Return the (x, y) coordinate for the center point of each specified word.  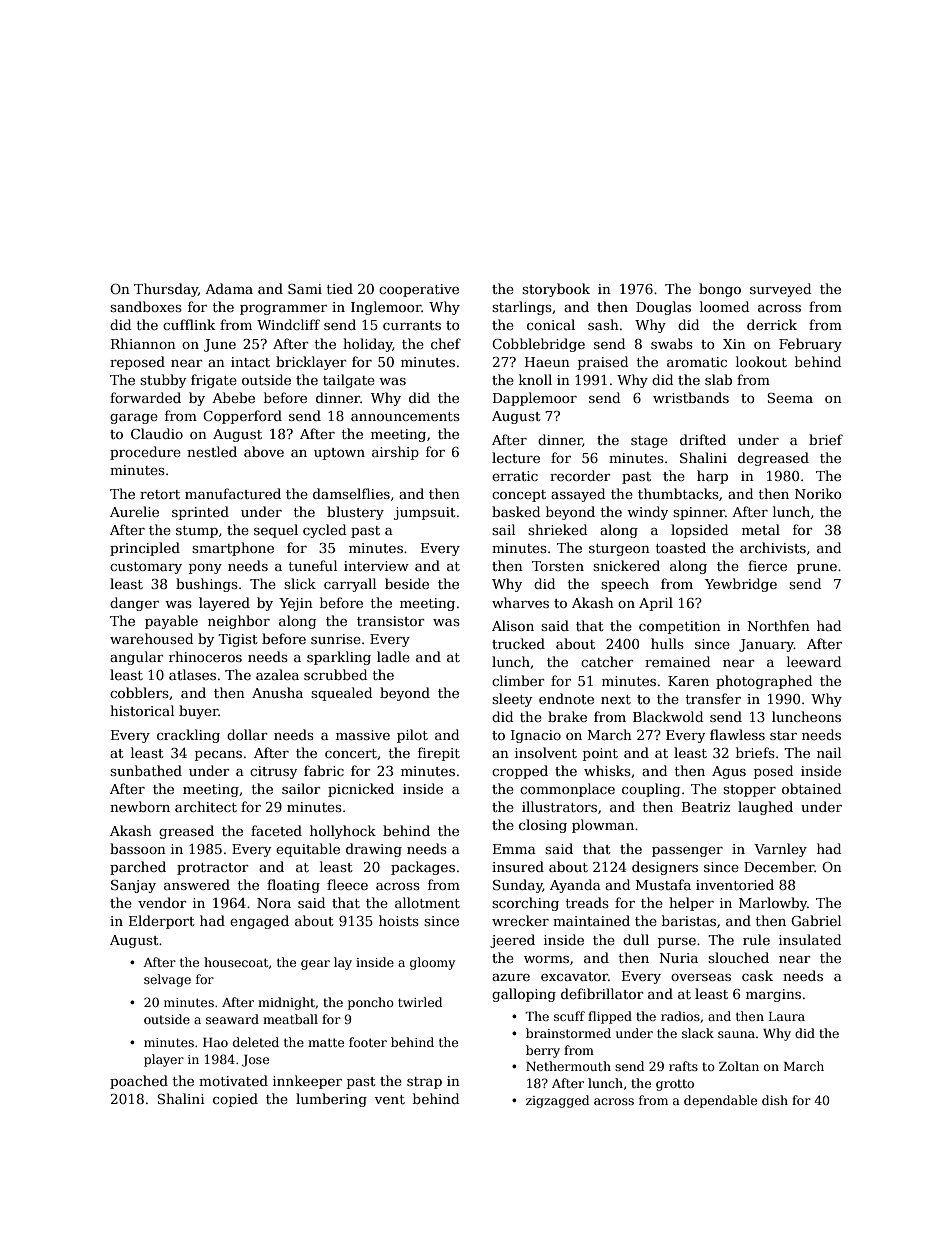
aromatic (697, 362)
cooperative (419, 290)
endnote (566, 698)
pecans (218, 756)
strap (424, 1083)
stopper (749, 791)
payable (171, 622)
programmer (283, 310)
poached (139, 1082)
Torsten (558, 566)
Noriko (818, 493)
